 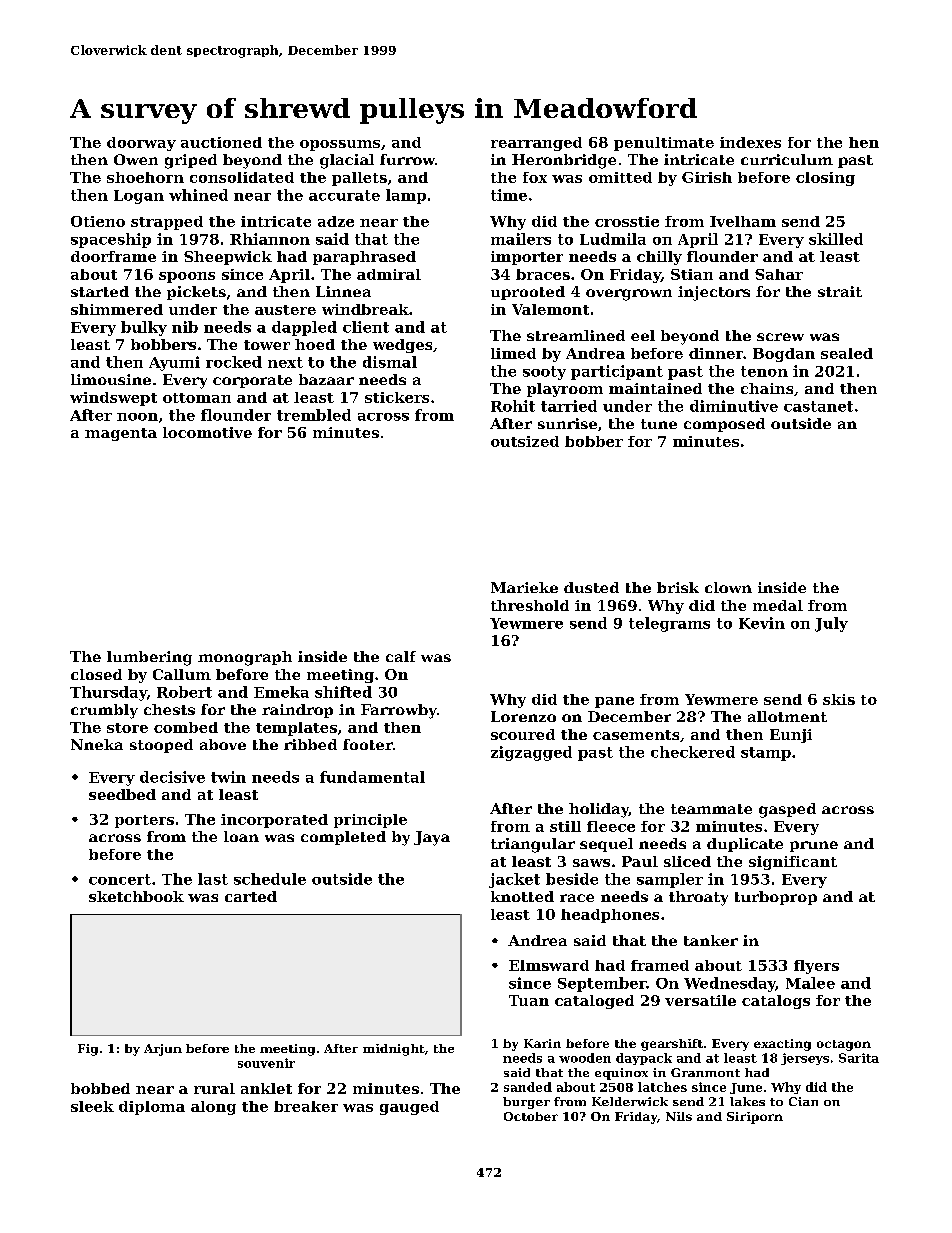 What do you see at coordinates (778, 605) in the document?
I see `medal` at bounding box center [778, 605].
